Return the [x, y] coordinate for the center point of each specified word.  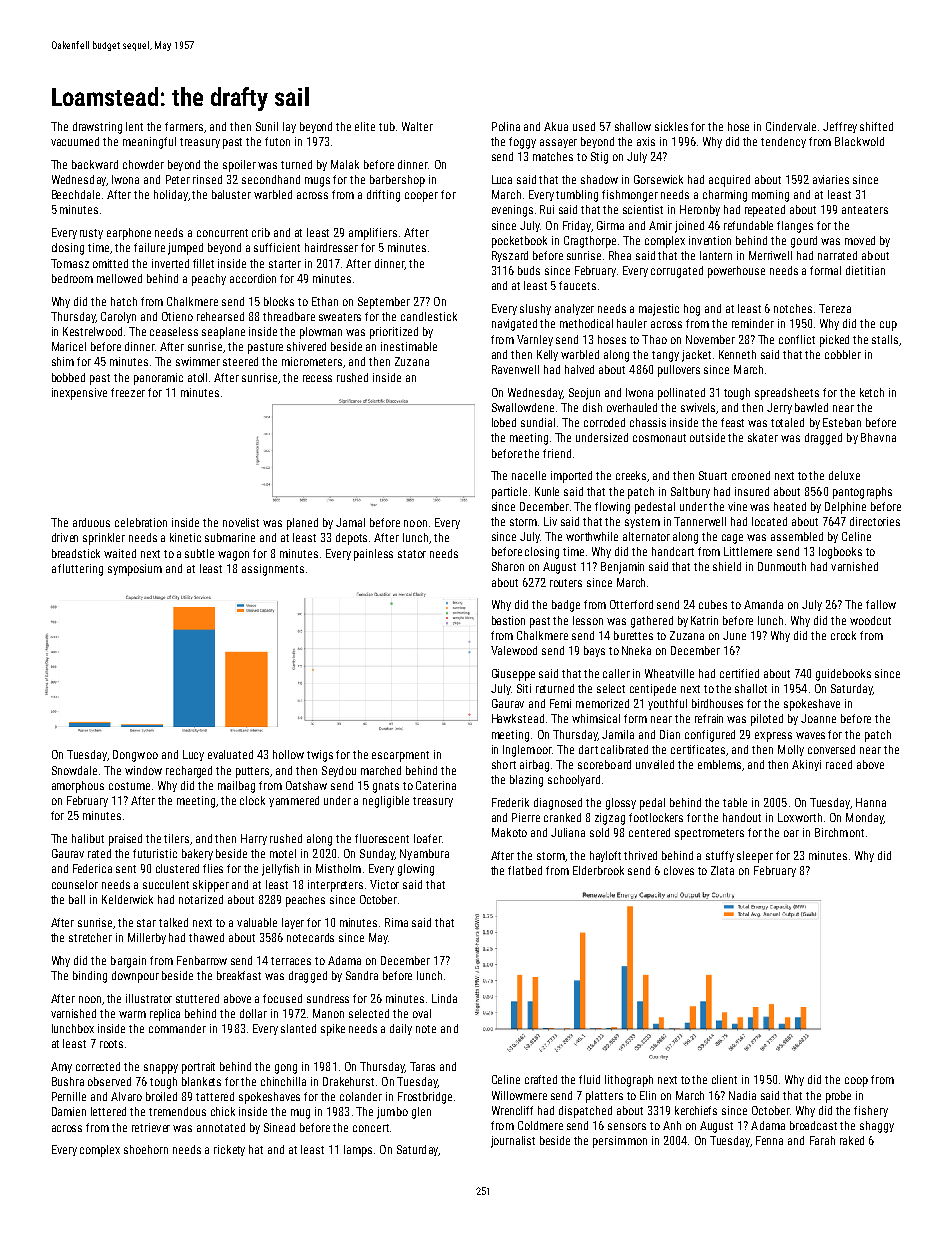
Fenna [769, 1140]
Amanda [763, 604]
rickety [229, 1150]
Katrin [704, 620]
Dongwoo [135, 756]
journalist [513, 1142]
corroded [604, 422]
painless [373, 555]
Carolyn [118, 317]
